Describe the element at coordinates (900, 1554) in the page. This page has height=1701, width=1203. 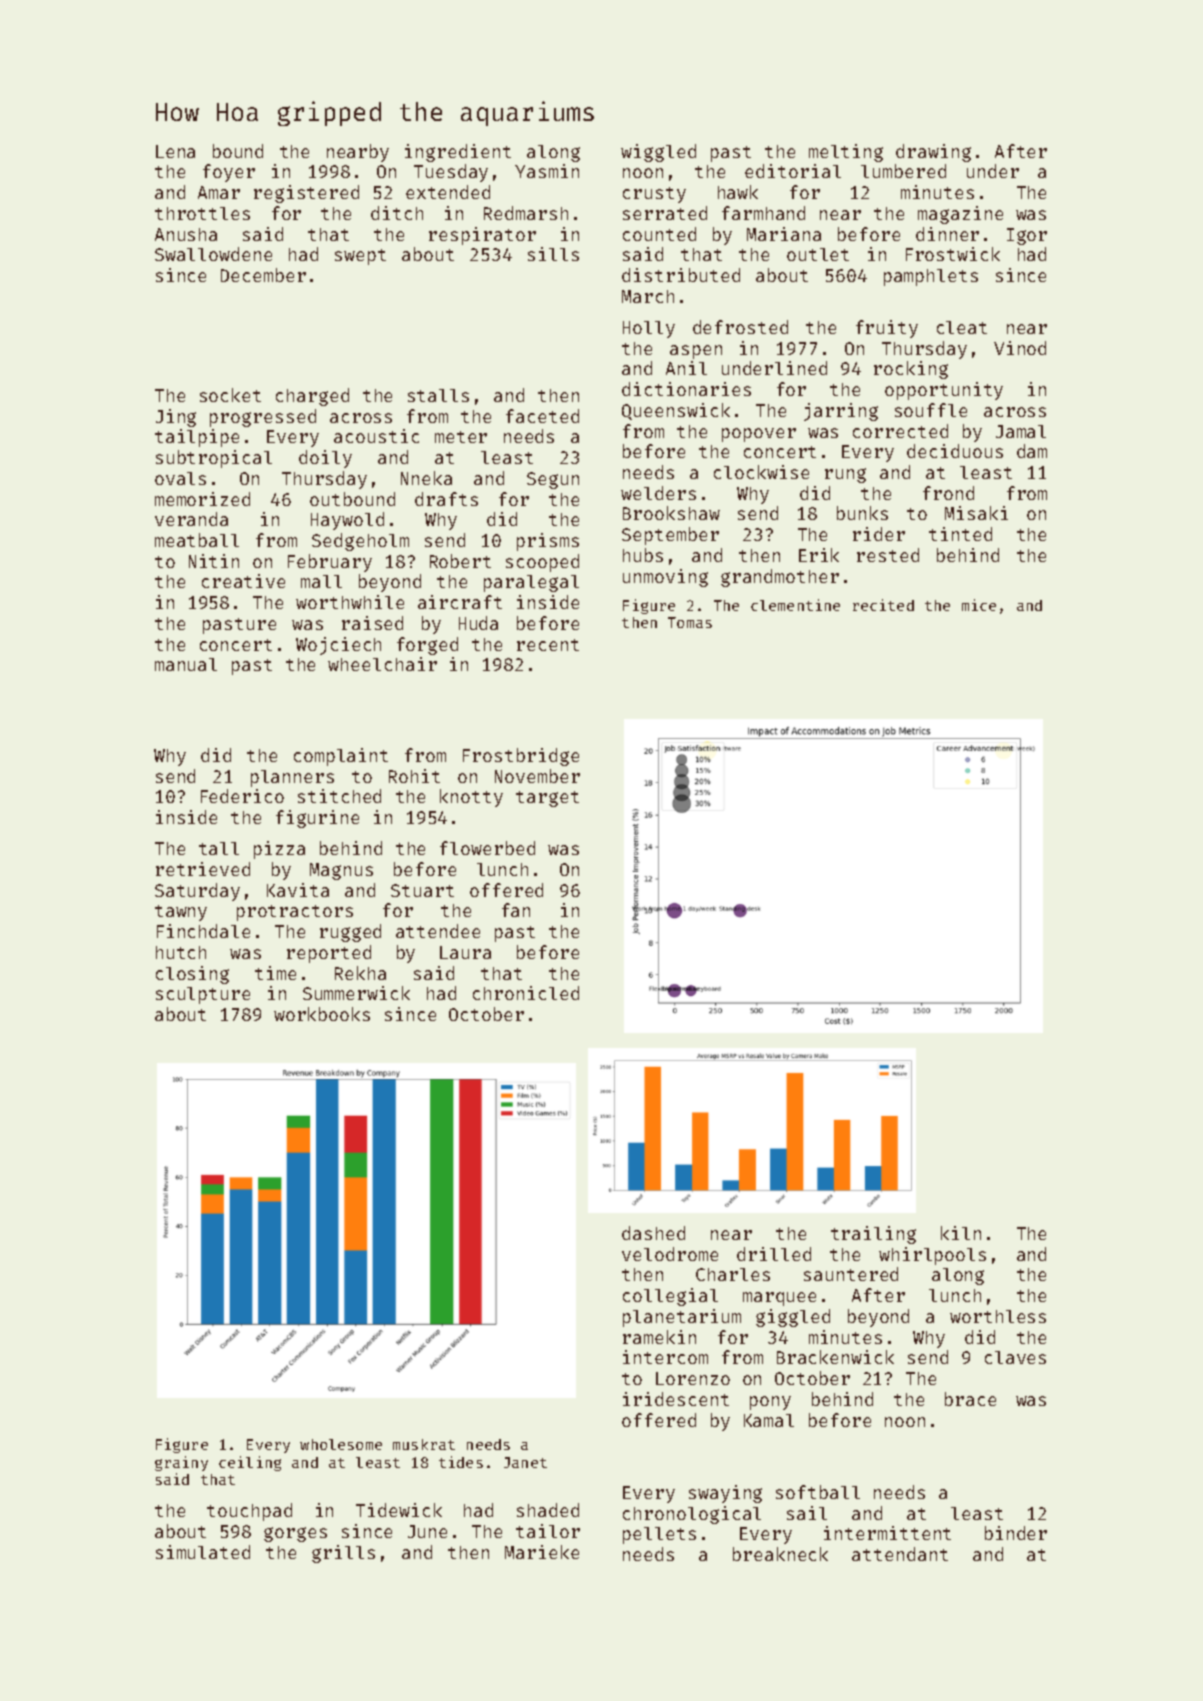
I see `attendant` at that location.
